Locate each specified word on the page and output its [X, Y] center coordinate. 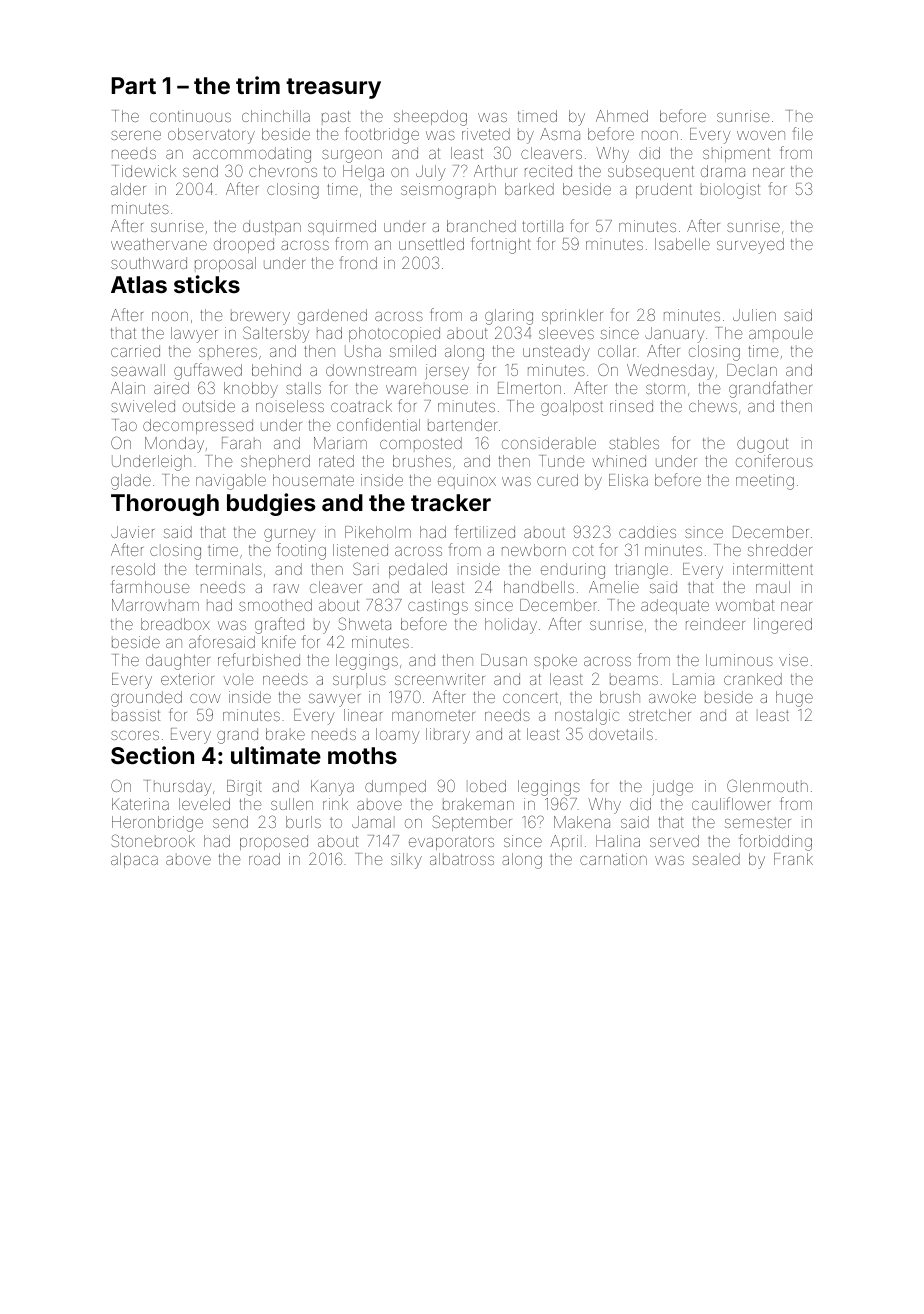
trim [258, 85]
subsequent [651, 172]
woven [761, 135]
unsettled [431, 244]
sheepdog [430, 118]
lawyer [194, 335]
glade [131, 482]
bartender [462, 425]
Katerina [140, 804]
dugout [762, 445]
